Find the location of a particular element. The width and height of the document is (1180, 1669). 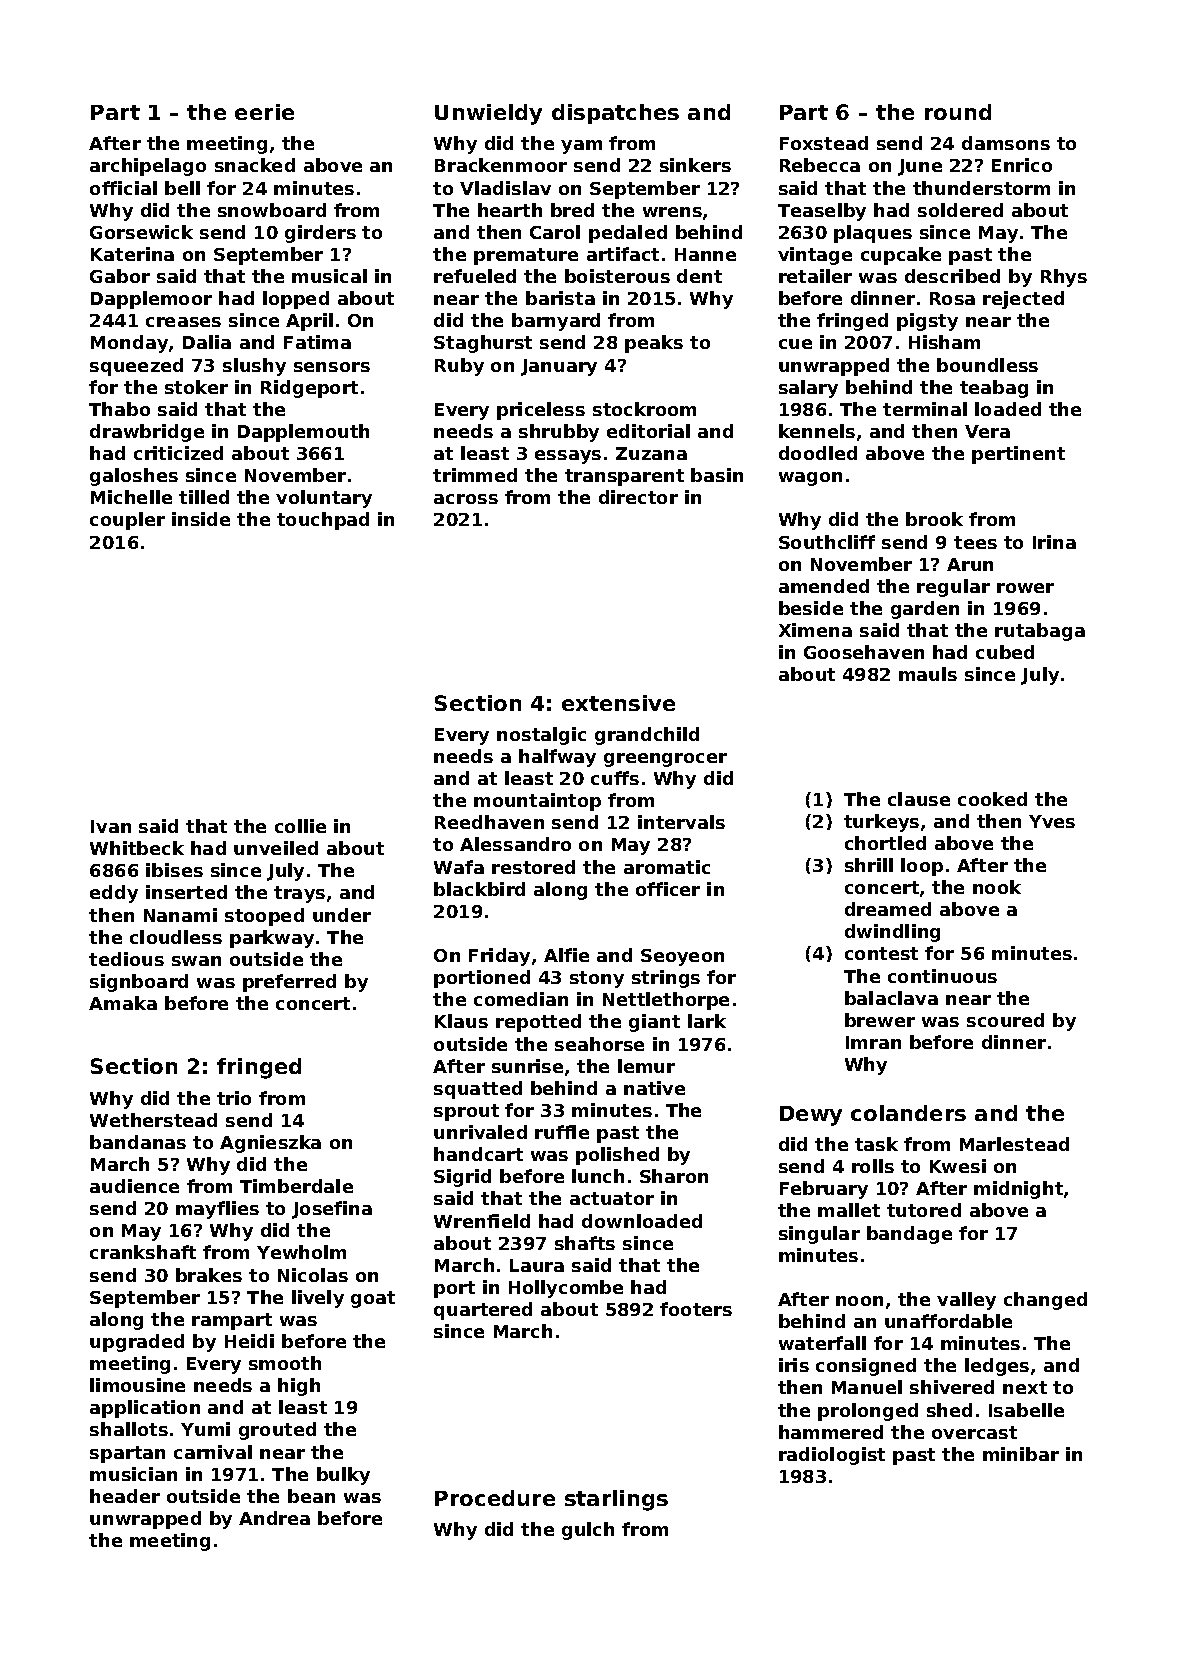

kennels is located at coordinates (817, 431).
